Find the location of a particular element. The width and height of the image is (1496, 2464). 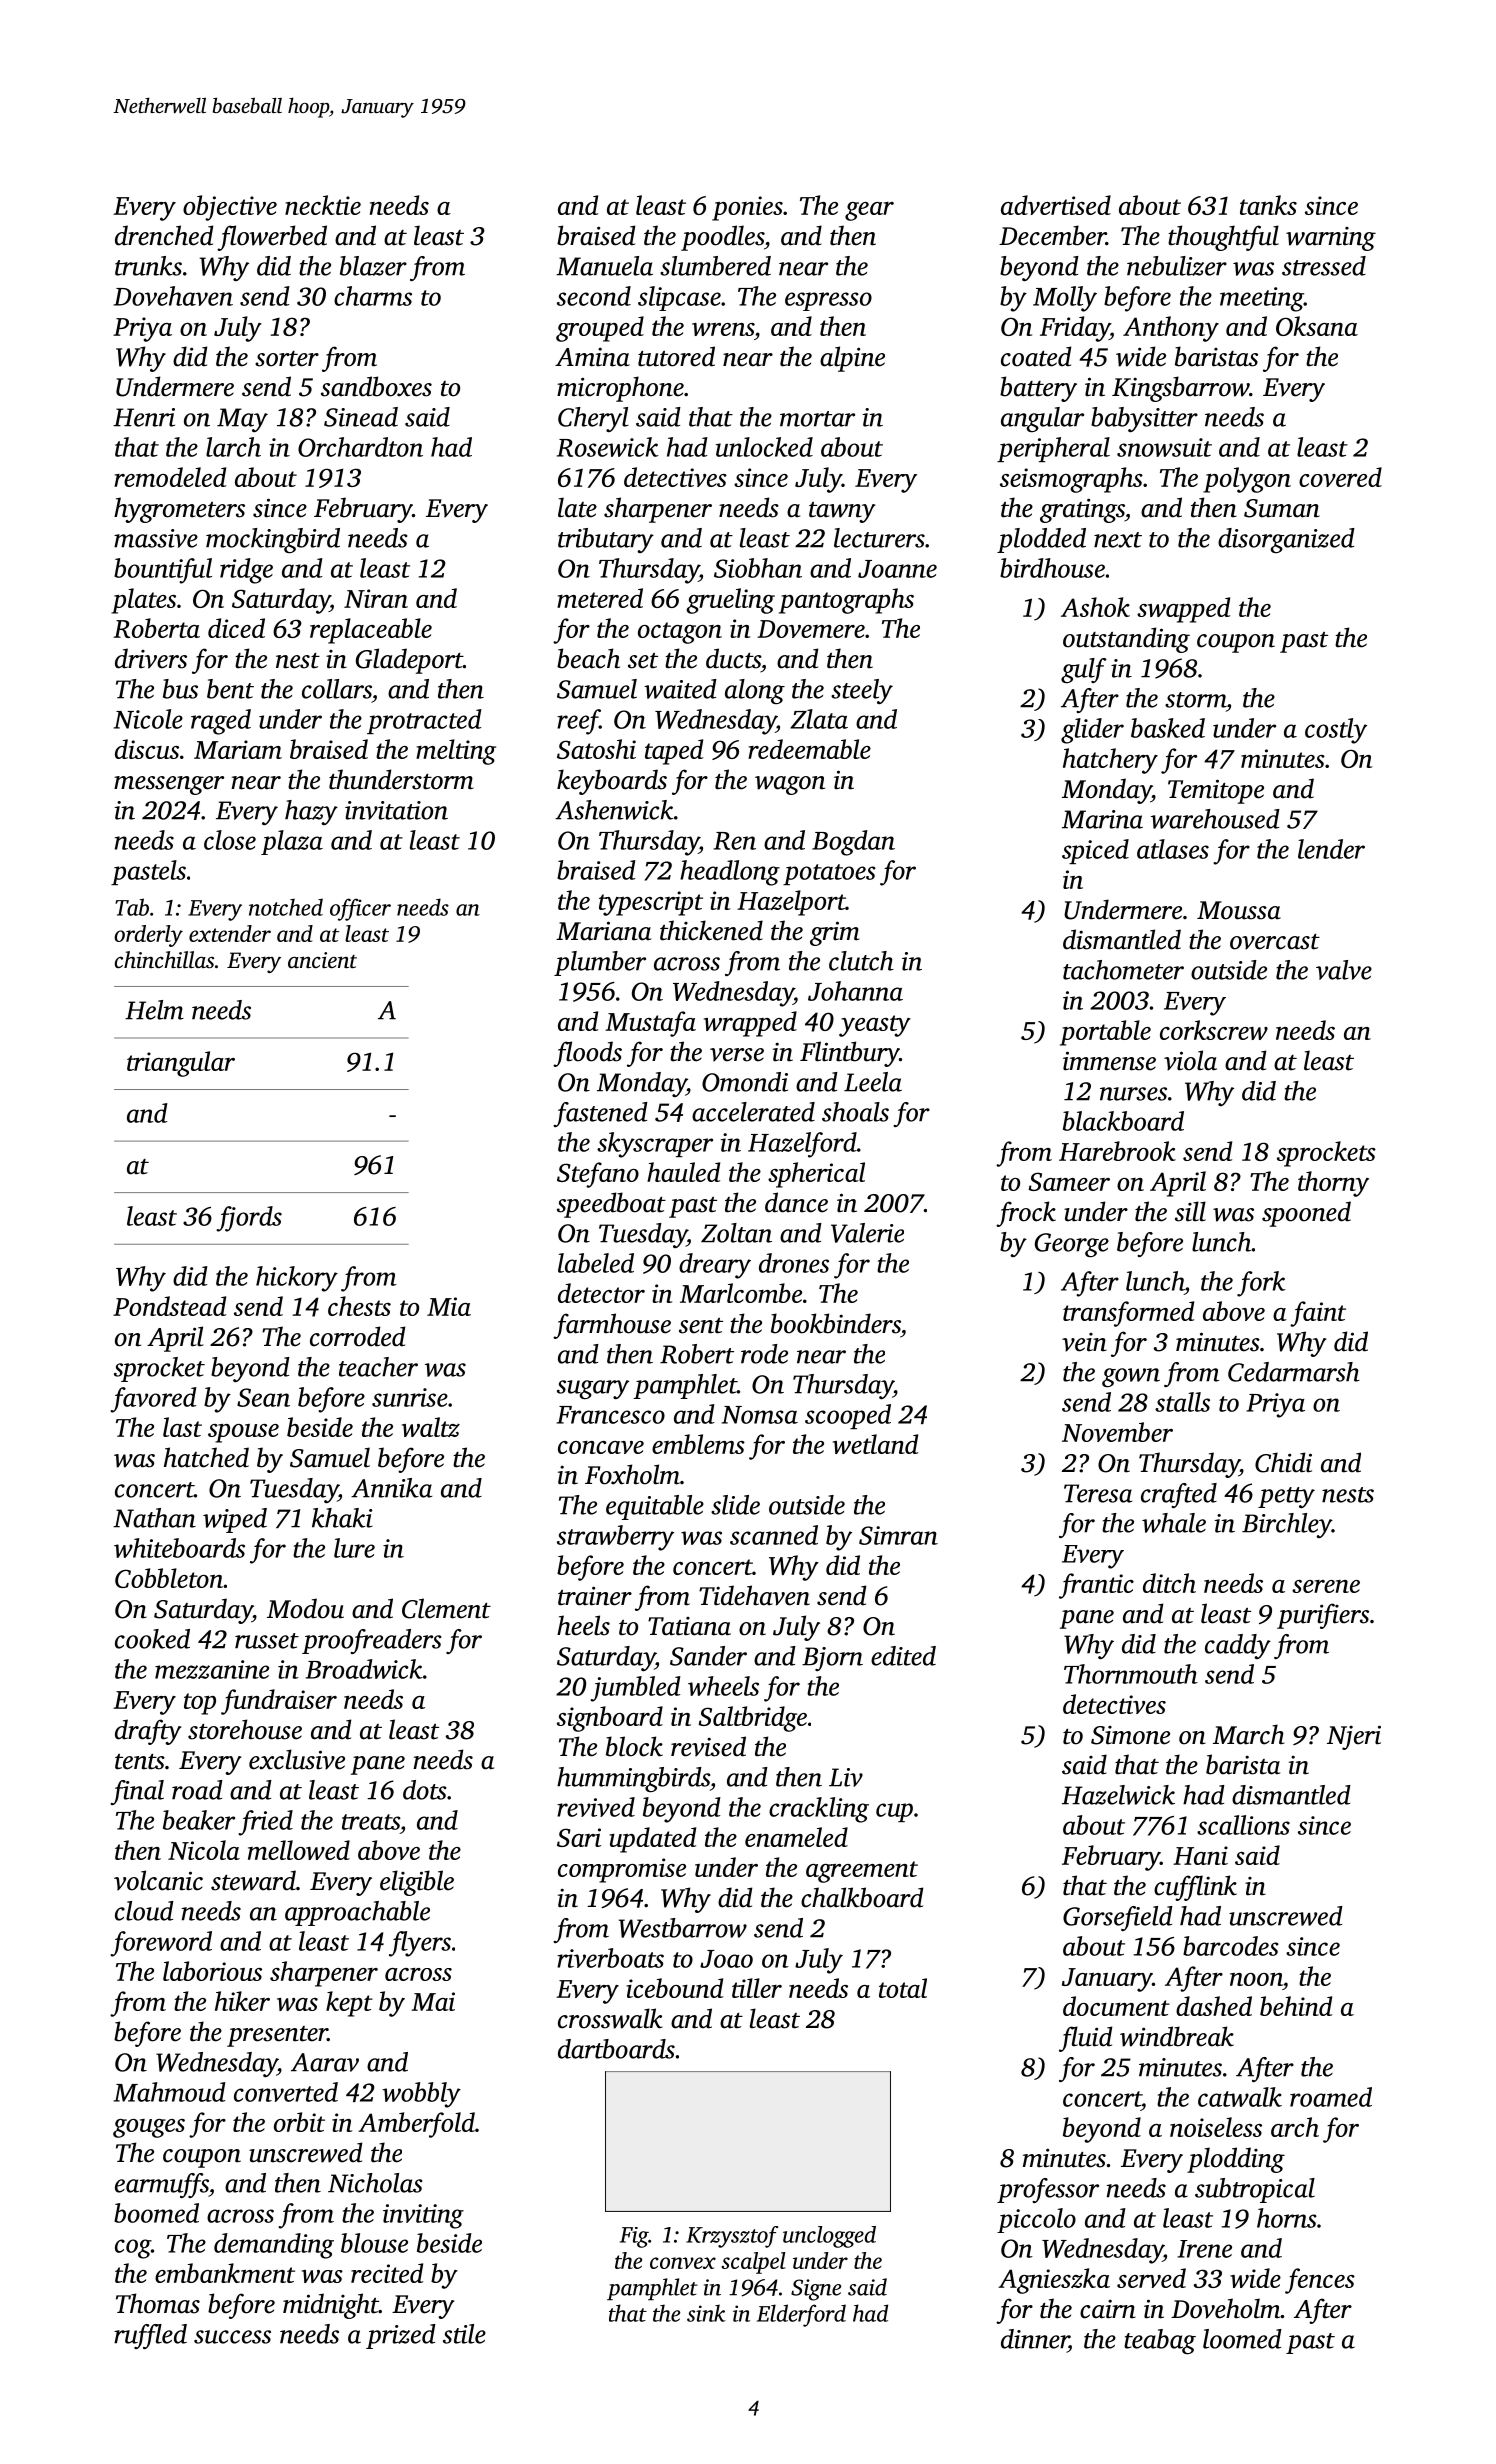

tanks is located at coordinates (1268, 205).
